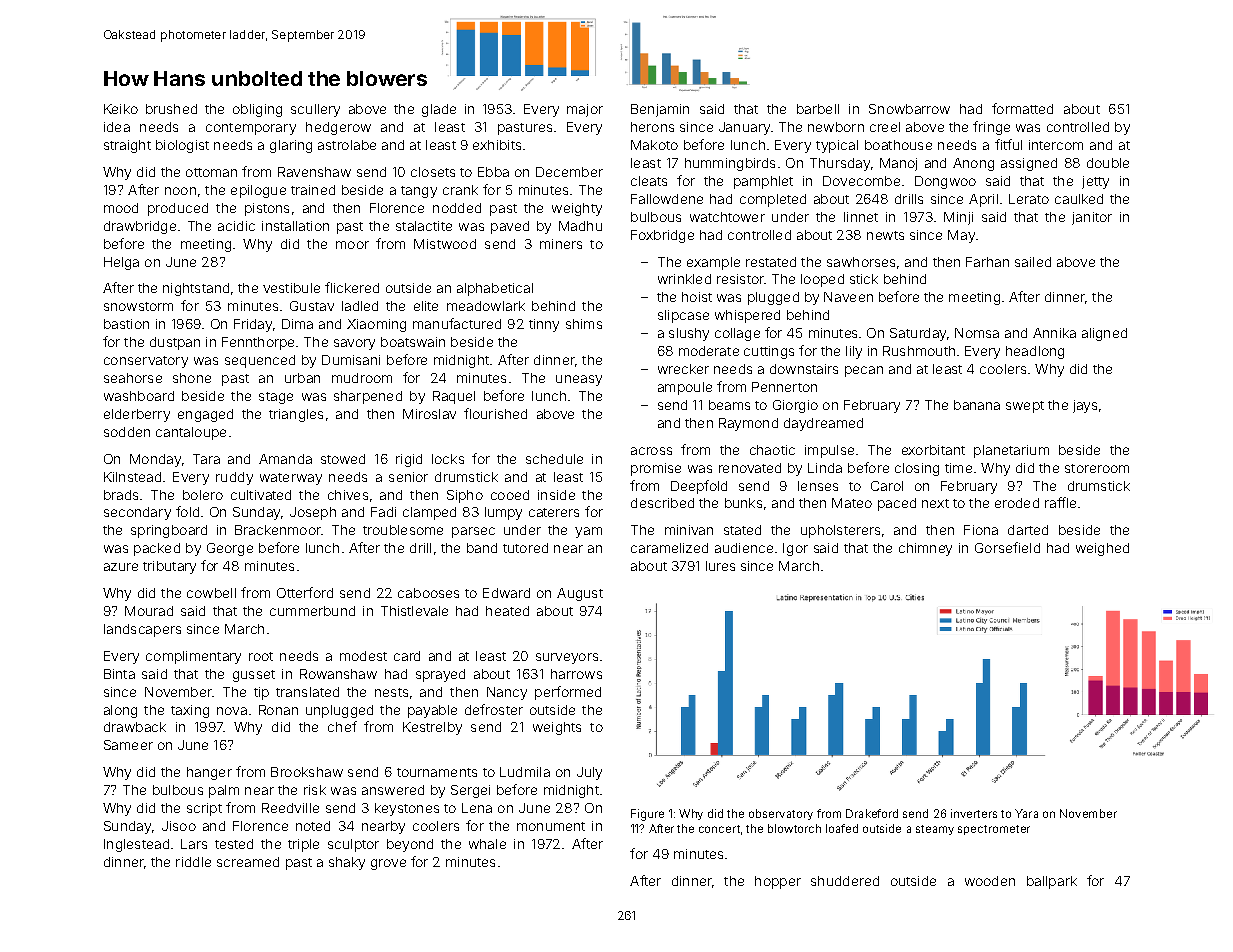 The height and width of the document is (952, 1233). I want to click on Fallowdene, so click(667, 199).
